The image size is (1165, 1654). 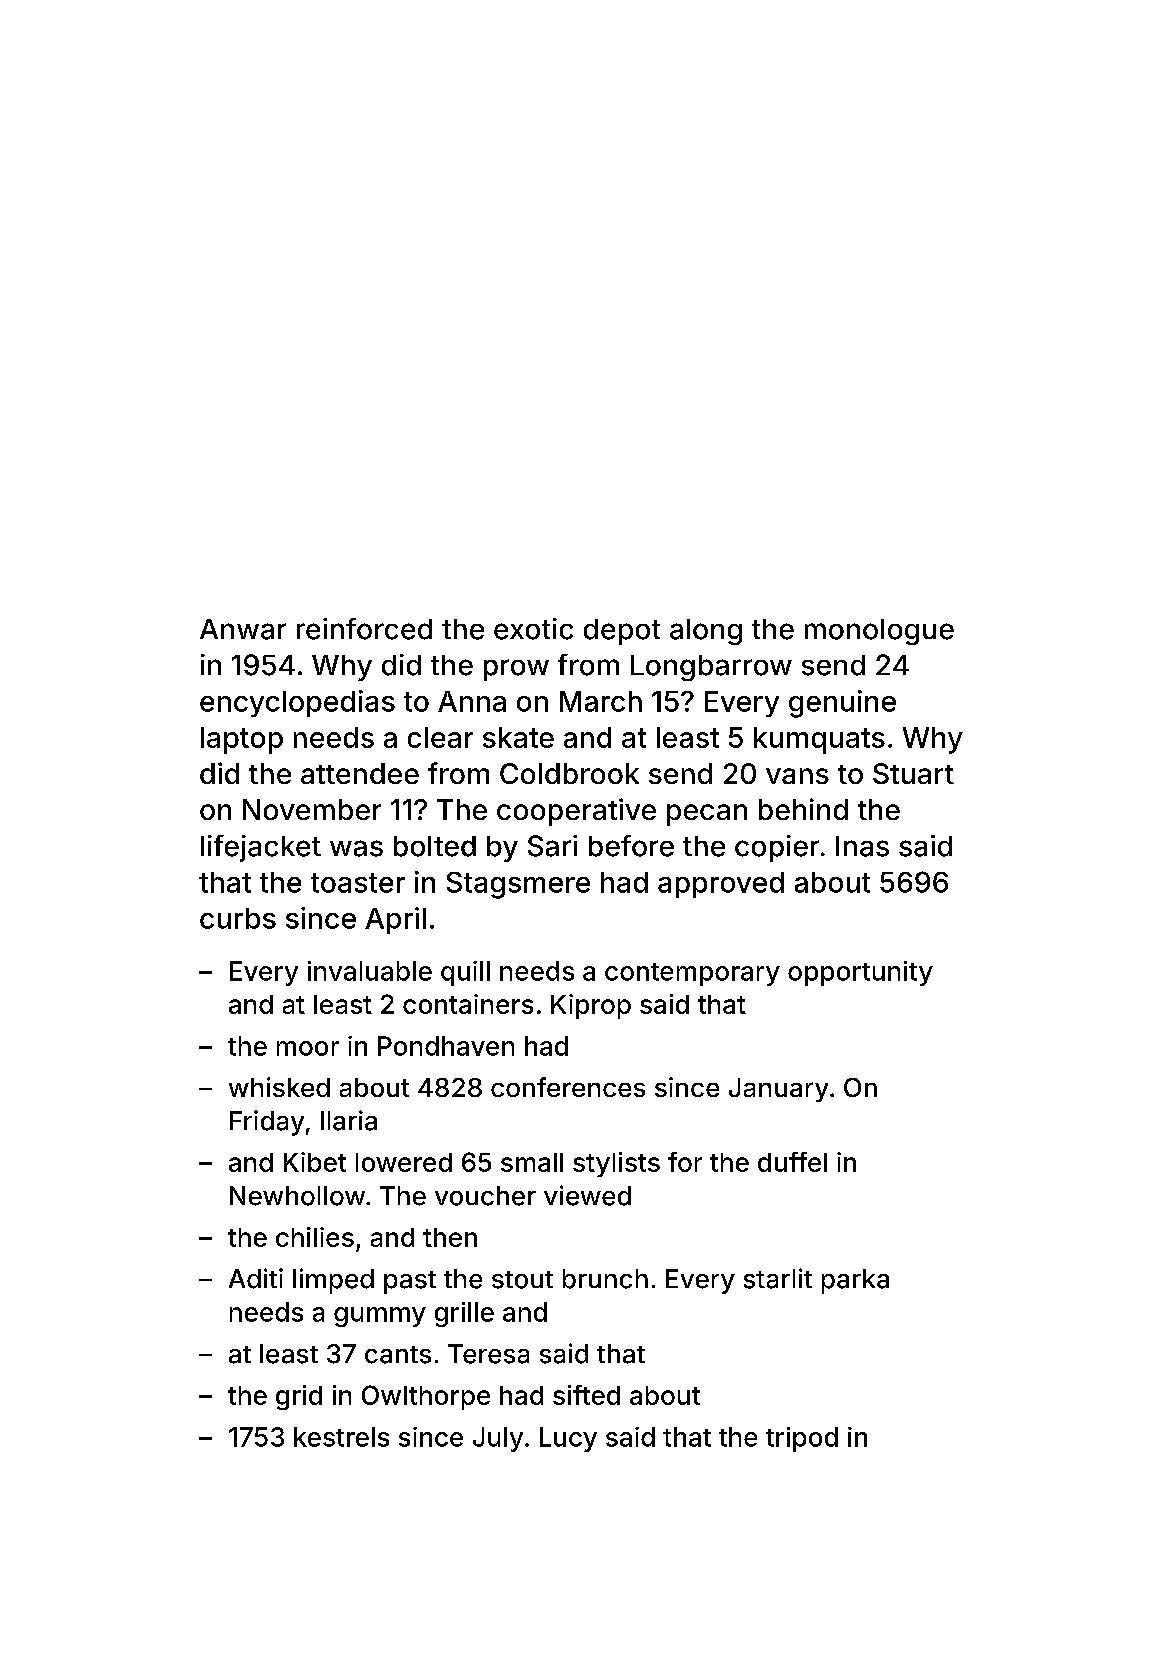 What do you see at coordinates (778, 1090) in the screenshot?
I see `January` at bounding box center [778, 1090].
